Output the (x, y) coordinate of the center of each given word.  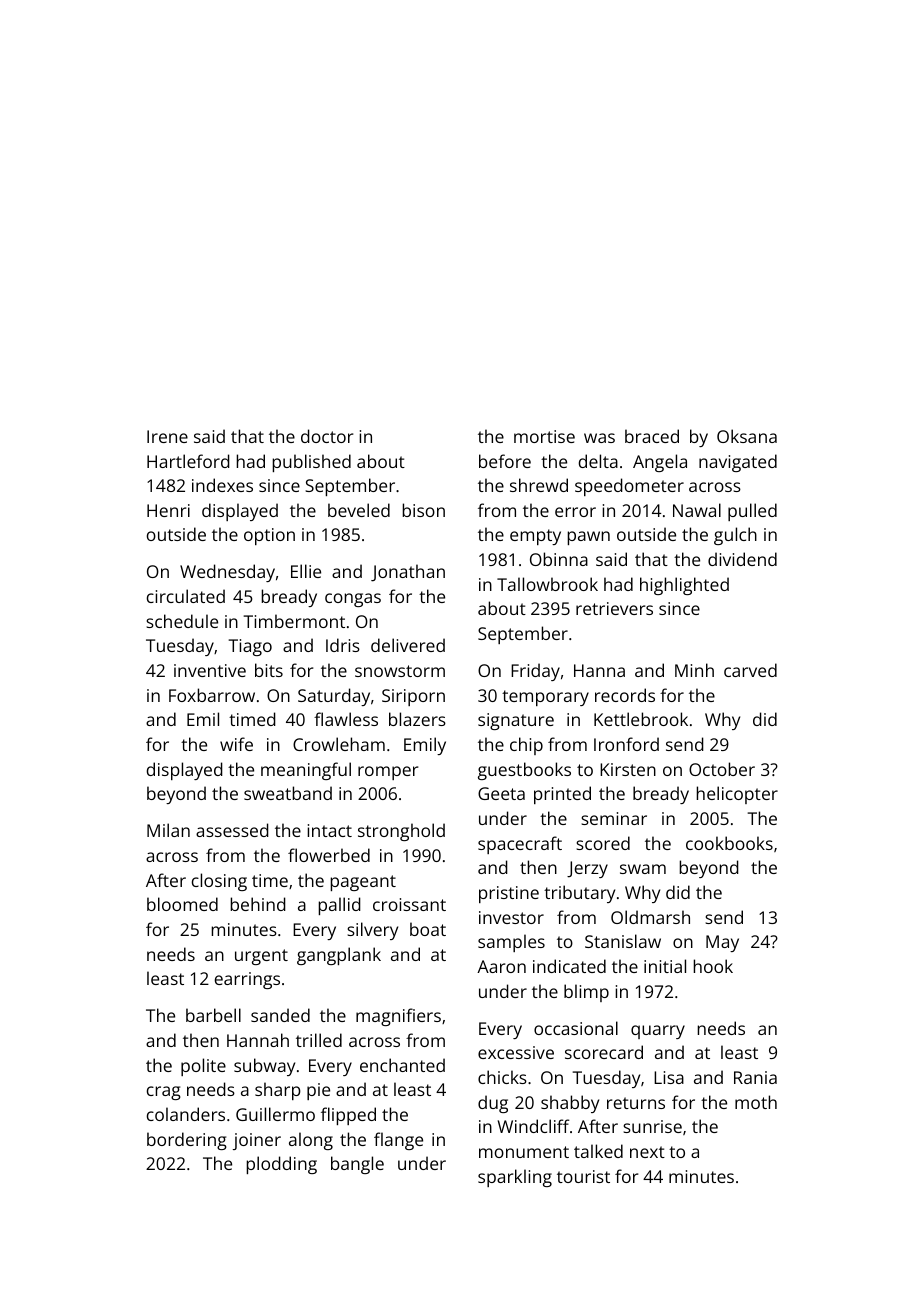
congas (353, 600)
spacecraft (520, 845)
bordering (187, 1141)
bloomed (182, 904)
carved (750, 670)
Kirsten (628, 769)
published (311, 463)
